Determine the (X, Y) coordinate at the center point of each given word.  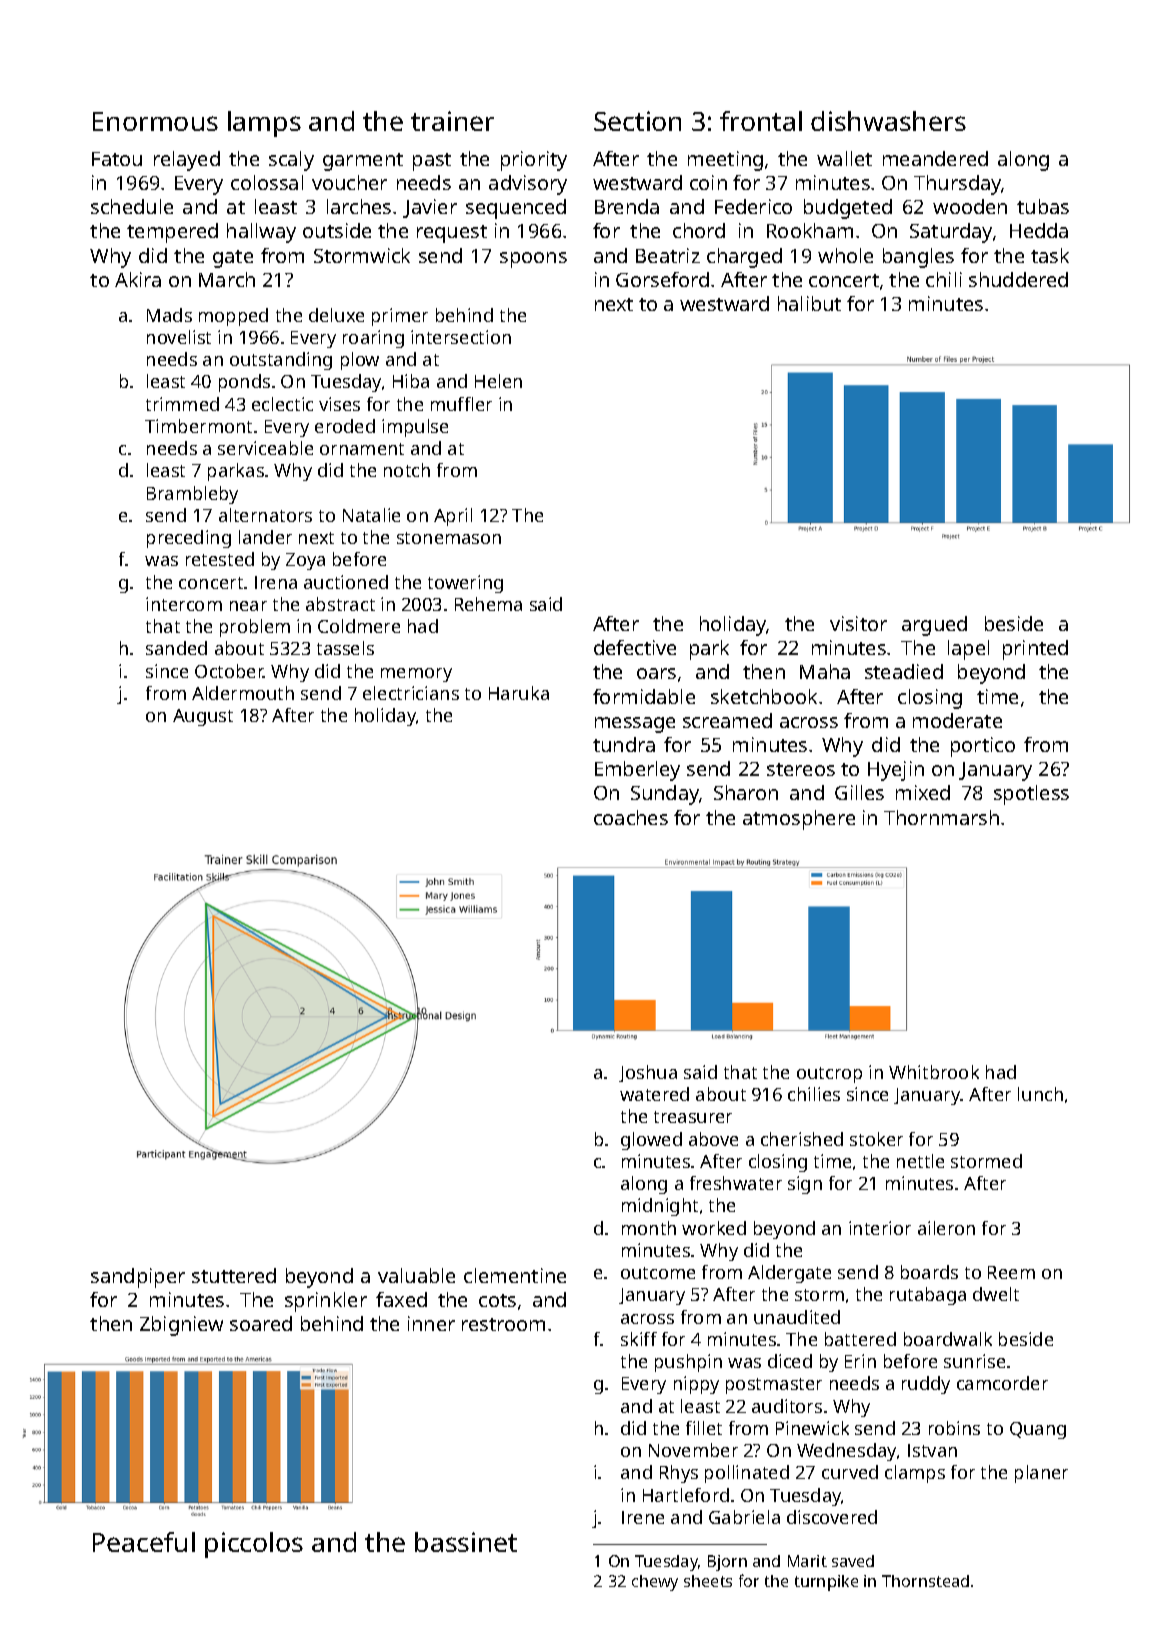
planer (1041, 1474)
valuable (416, 1275)
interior (880, 1228)
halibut (809, 303)
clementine (515, 1275)
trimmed (182, 404)
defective (635, 647)
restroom (503, 1324)
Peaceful (144, 1542)
